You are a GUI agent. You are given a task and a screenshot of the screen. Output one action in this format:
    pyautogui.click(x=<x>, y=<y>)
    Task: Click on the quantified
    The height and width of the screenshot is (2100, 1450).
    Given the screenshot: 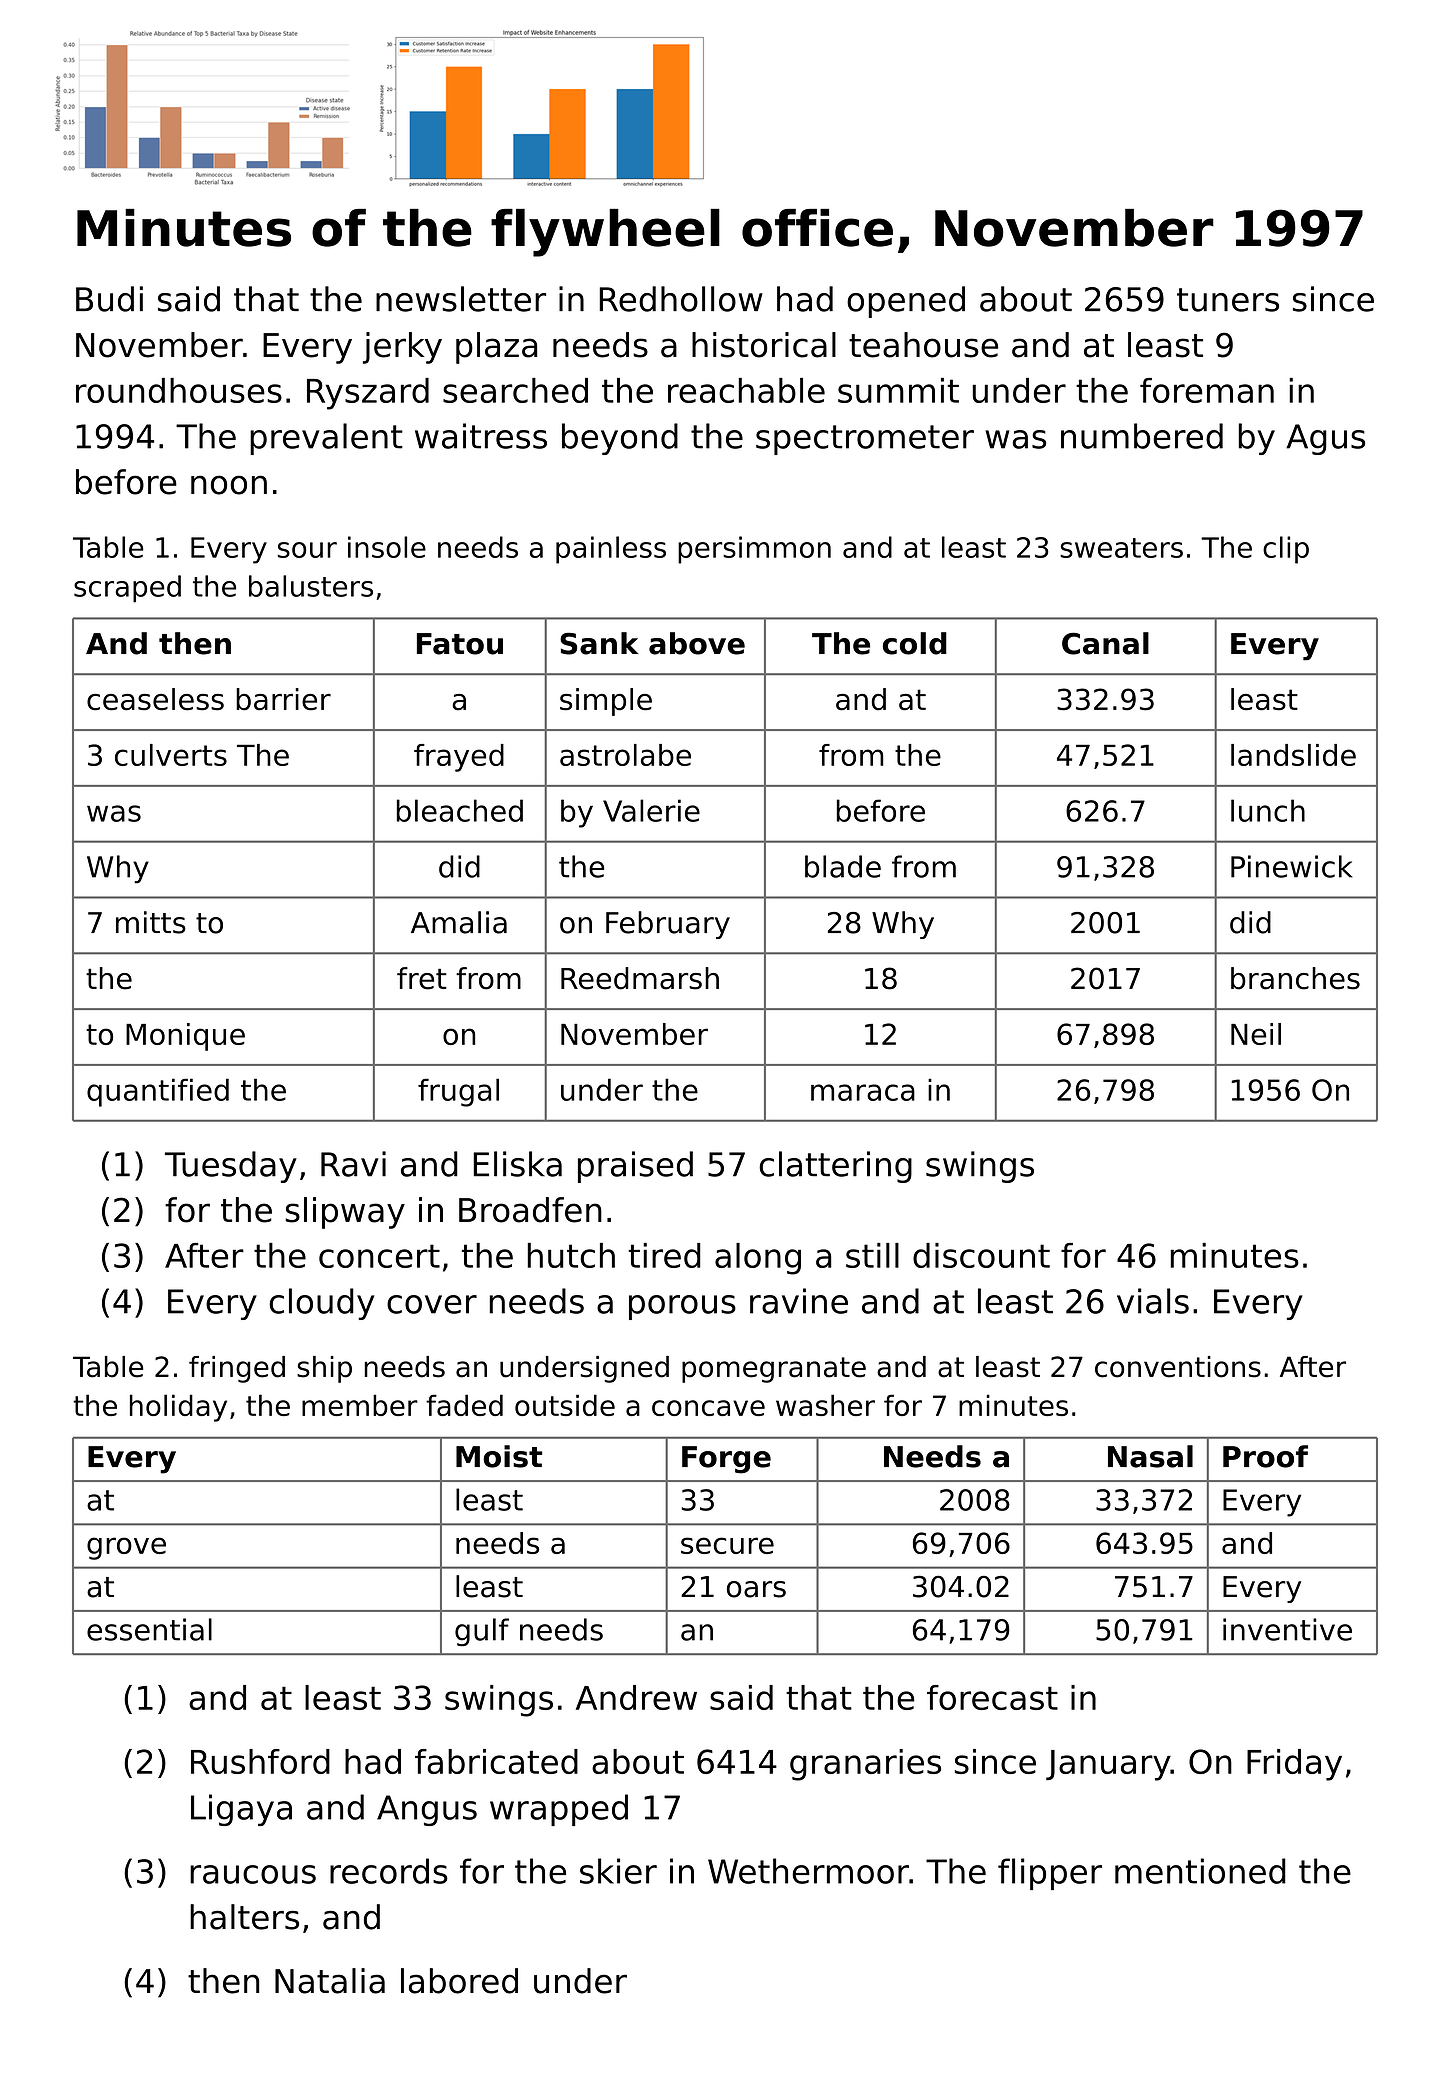 What is the action you would take?
    pyautogui.click(x=158, y=1092)
